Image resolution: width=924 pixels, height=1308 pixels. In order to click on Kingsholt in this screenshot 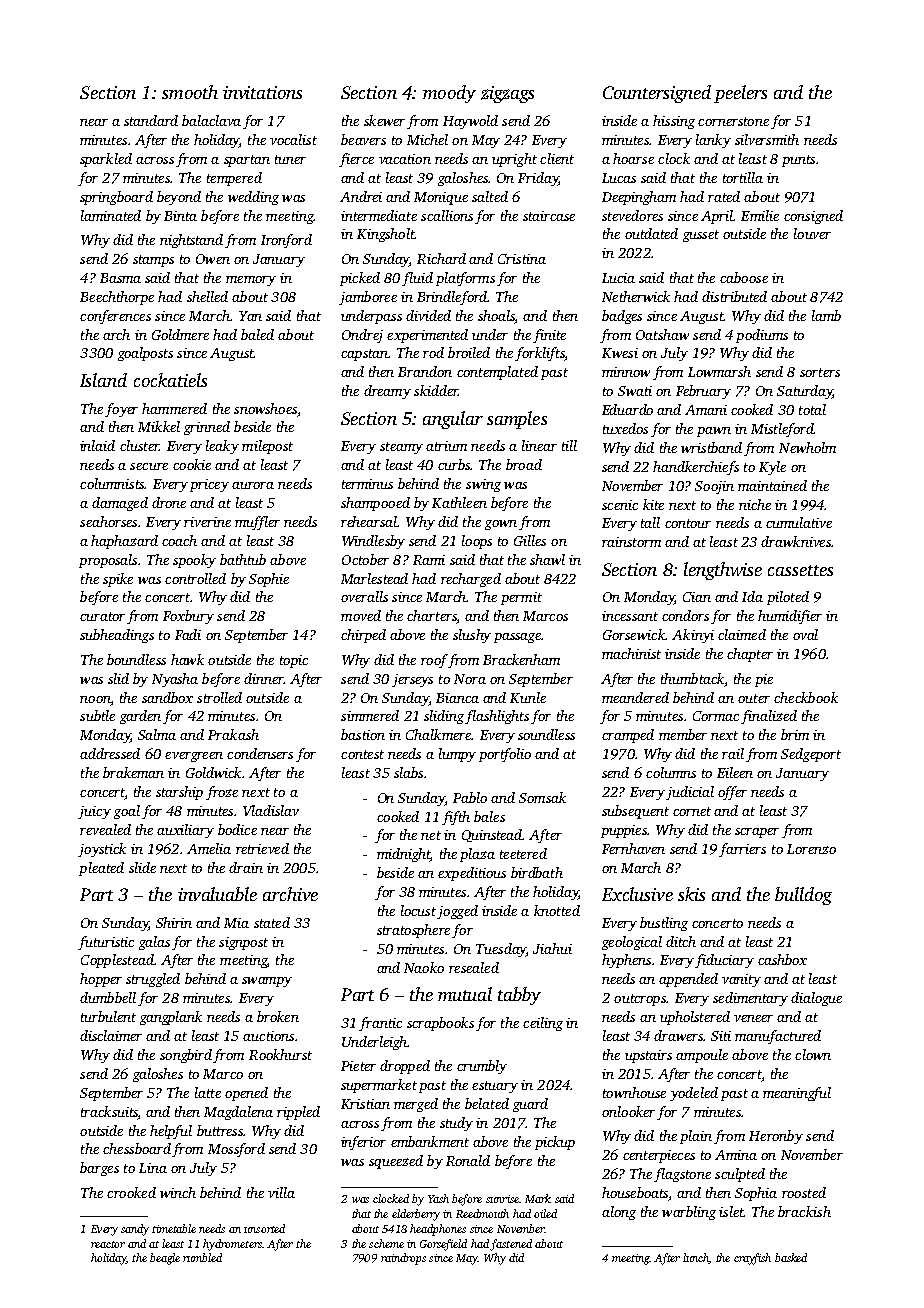, I will do `click(385, 235)`.
